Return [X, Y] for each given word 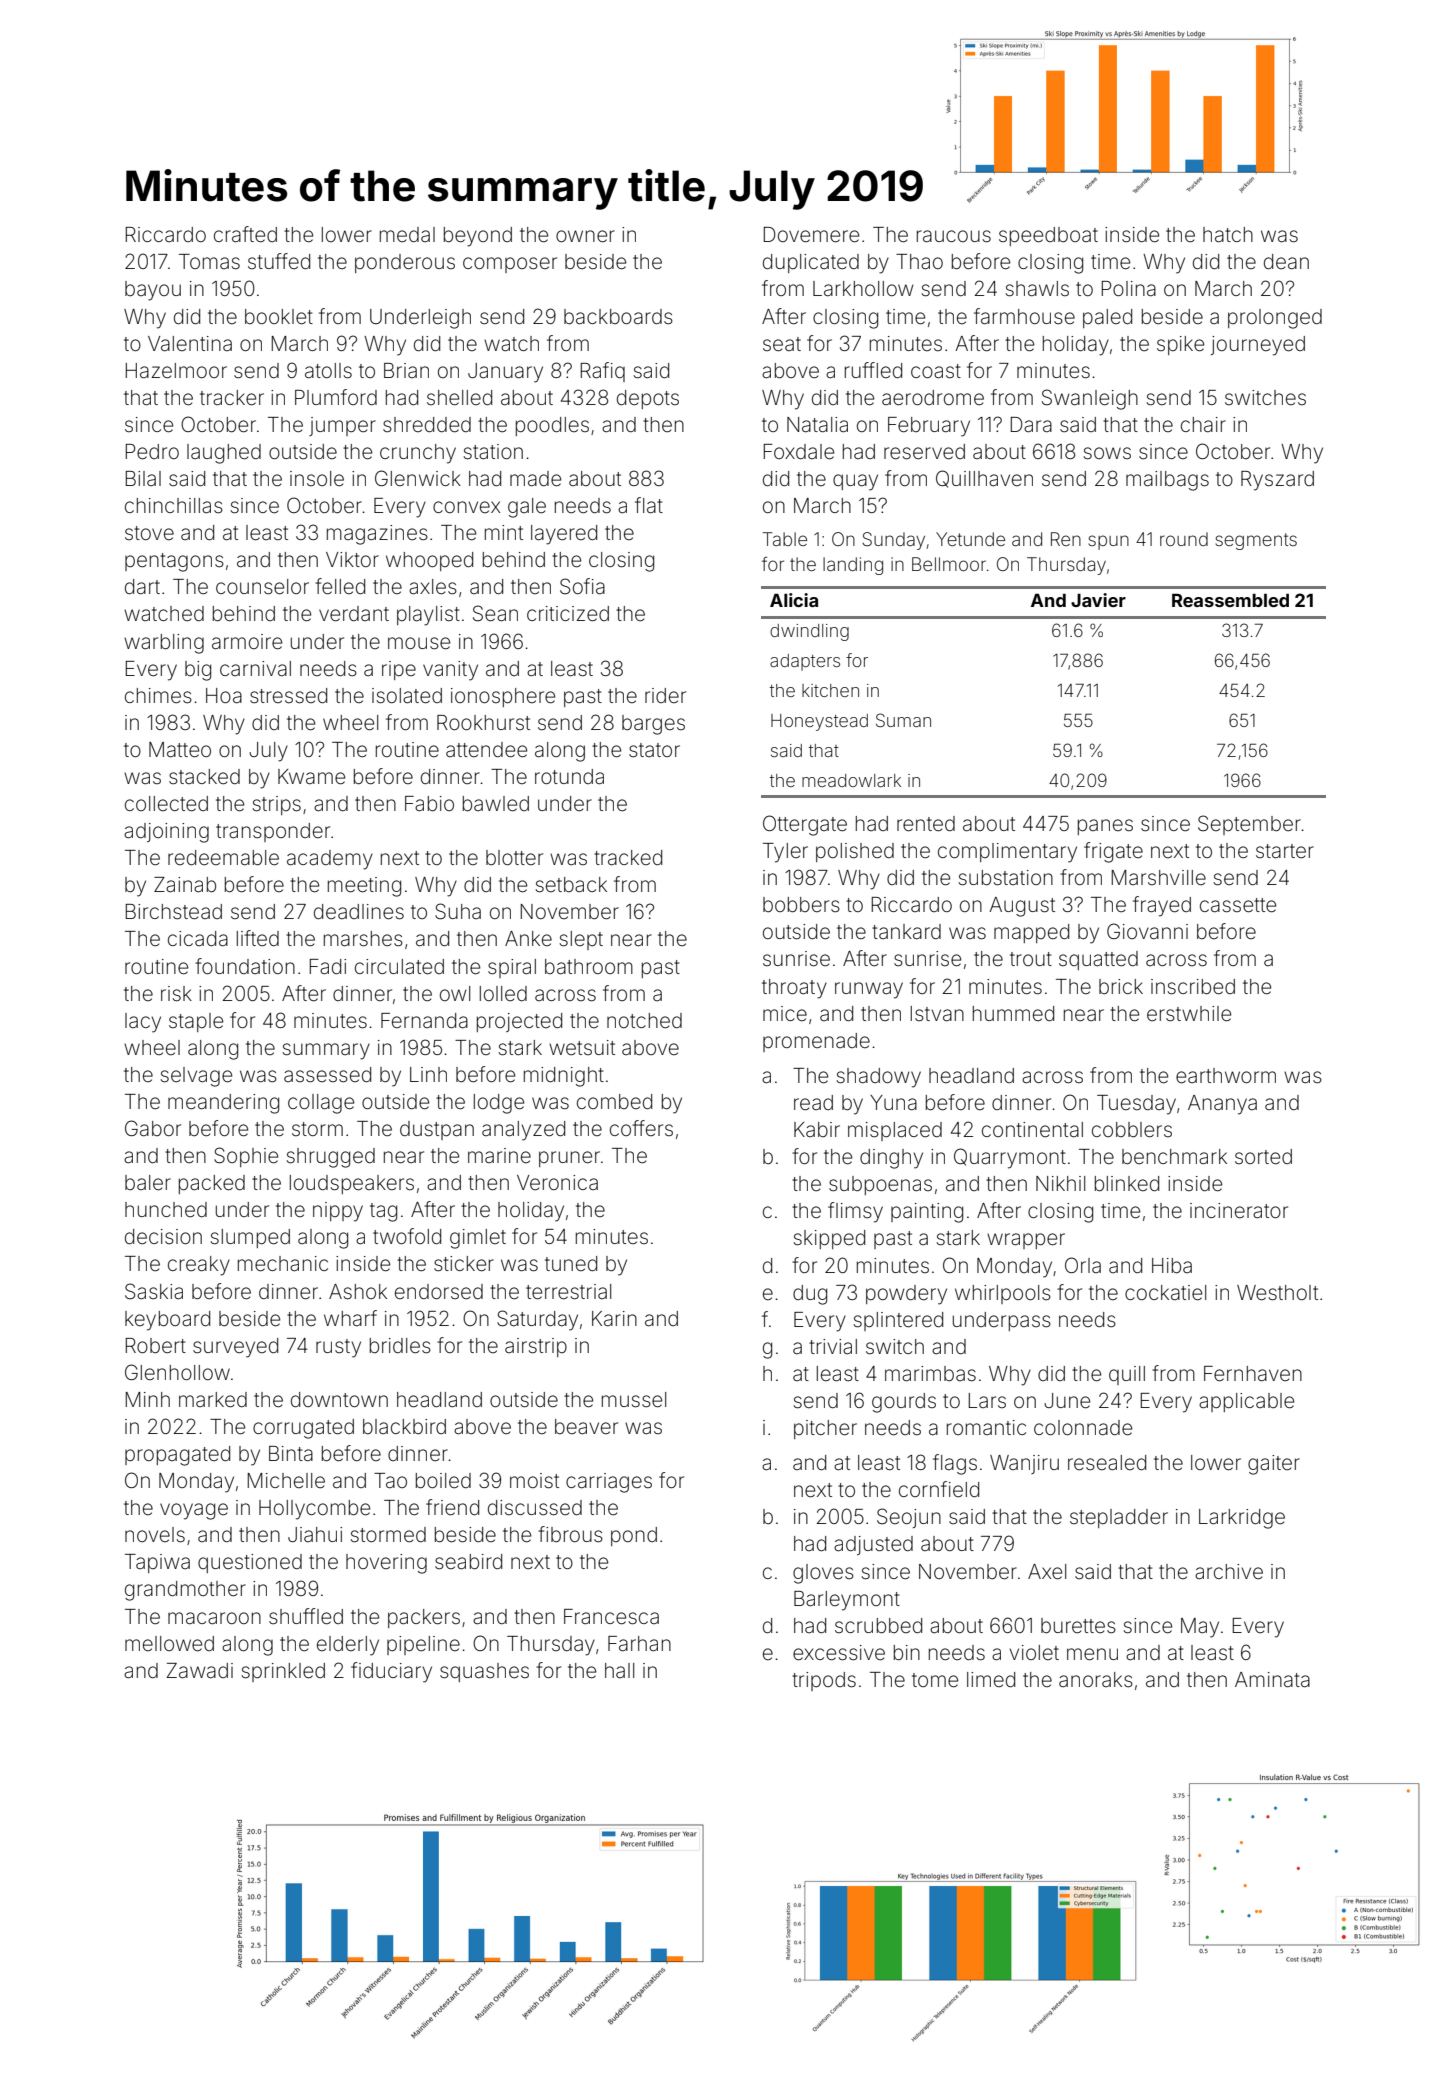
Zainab [185, 884]
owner [585, 236]
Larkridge [1242, 1519]
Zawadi [199, 1670]
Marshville [1159, 877]
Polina [1129, 288]
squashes [484, 1672]
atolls [328, 371]
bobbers [801, 904]
